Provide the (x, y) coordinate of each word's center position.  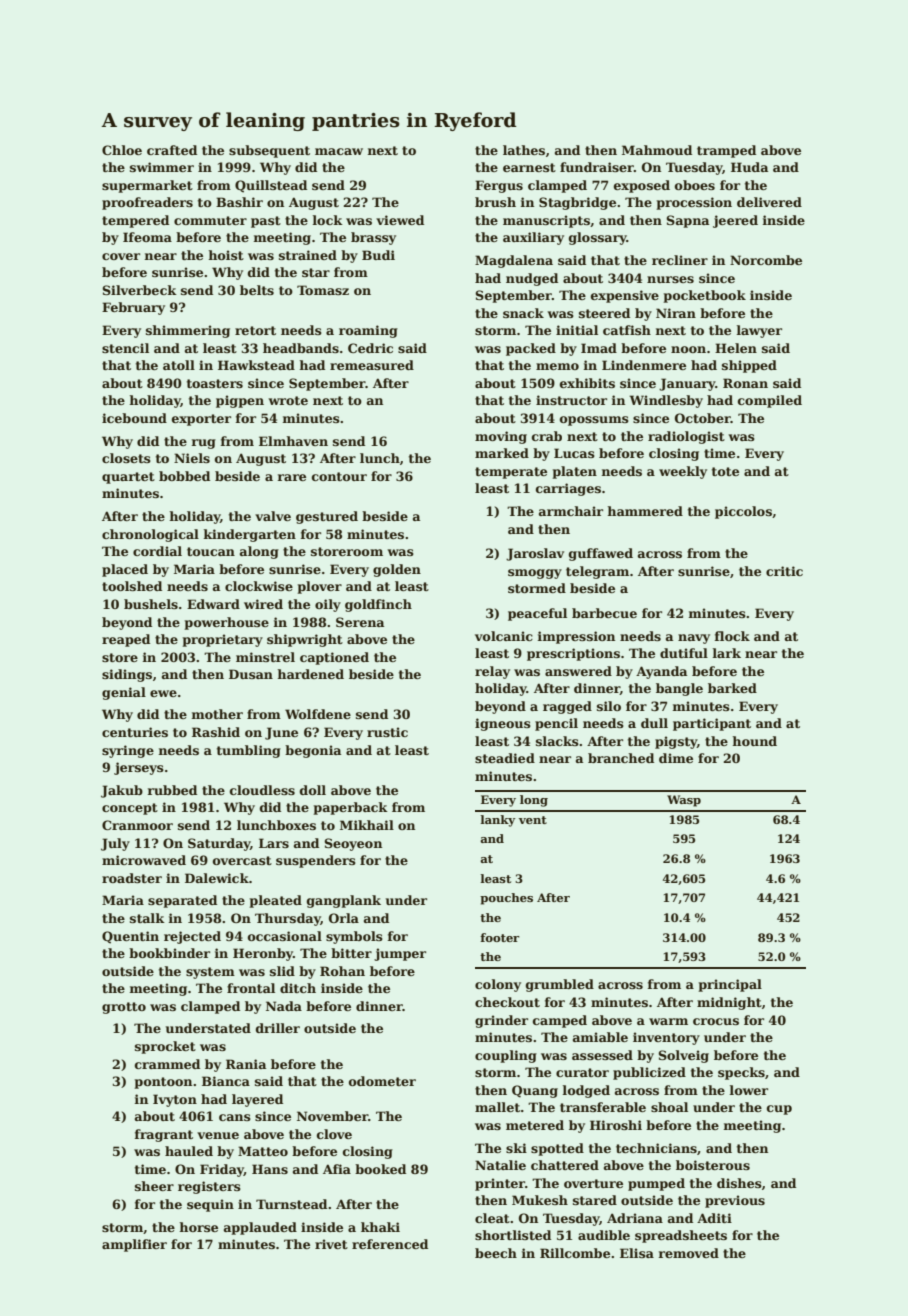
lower (749, 1090)
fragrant (164, 1135)
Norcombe (766, 260)
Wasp (684, 801)
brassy (373, 238)
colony (498, 985)
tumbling (249, 751)
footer (500, 937)
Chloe (122, 150)
